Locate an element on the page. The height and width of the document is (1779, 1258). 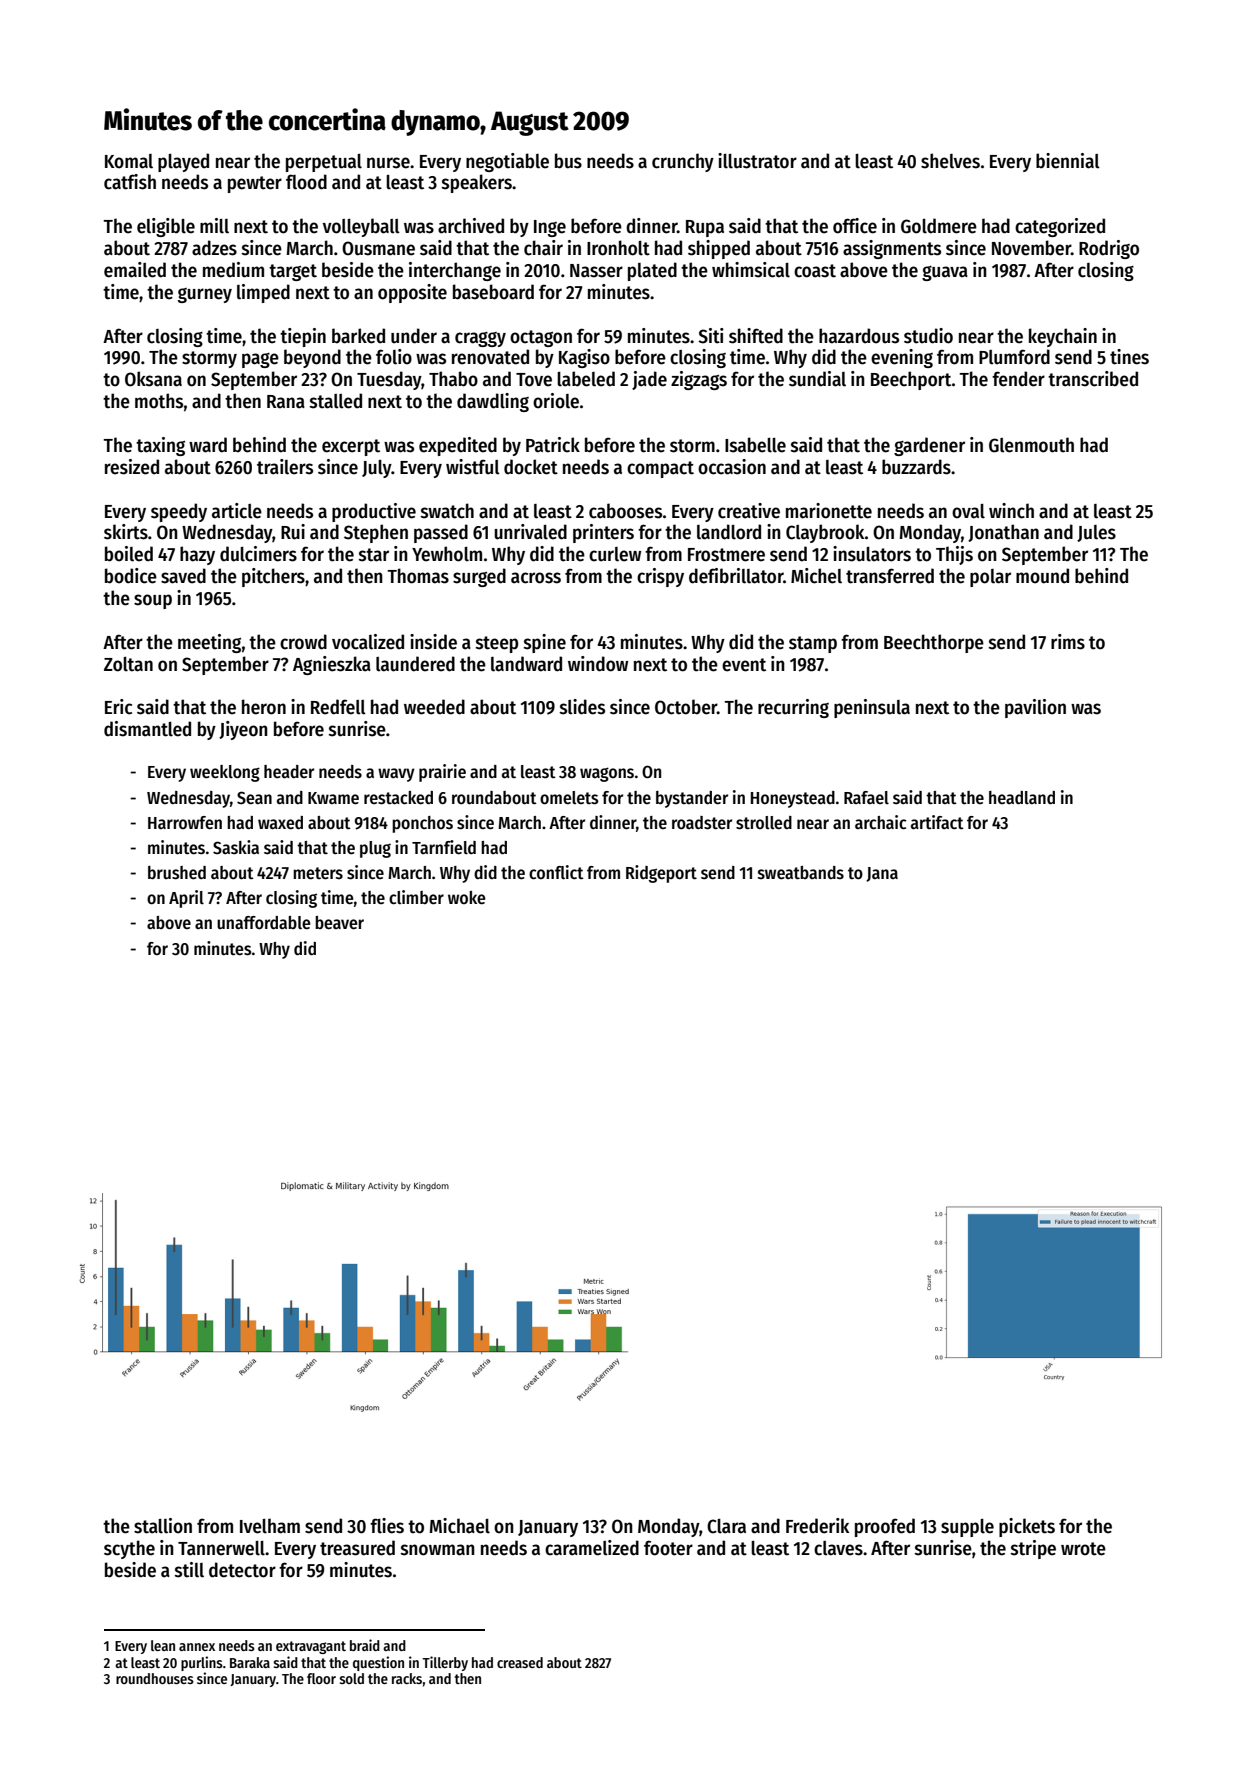
brushed is located at coordinates (177, 873).
